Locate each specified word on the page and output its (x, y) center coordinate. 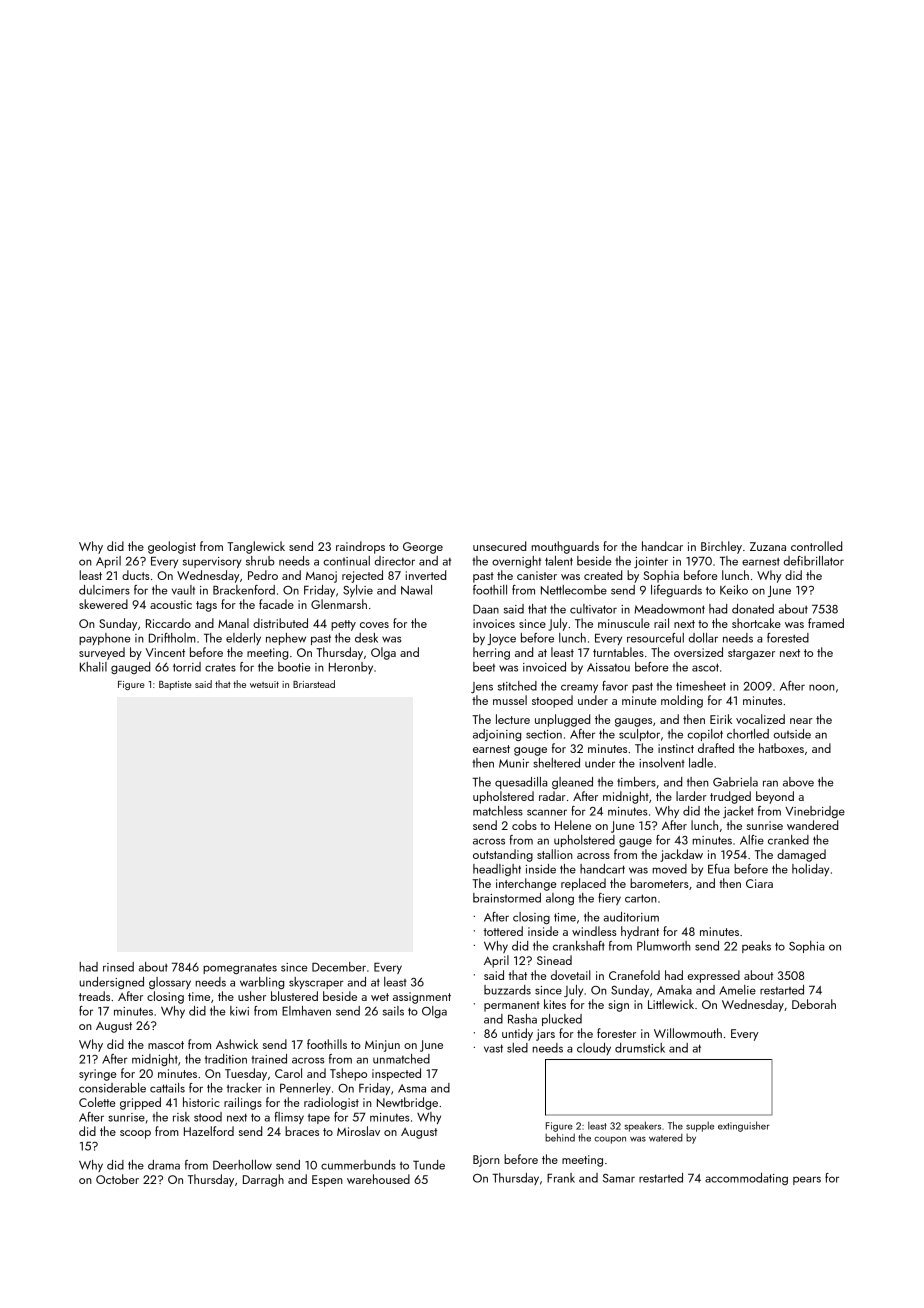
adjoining (497, 735)
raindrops (360, 547)
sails (393, 1011)
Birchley (721, 547)
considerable (112, 1088)
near (801, 721)
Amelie (737, 990)
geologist (172, 547)
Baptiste (175, 685)
